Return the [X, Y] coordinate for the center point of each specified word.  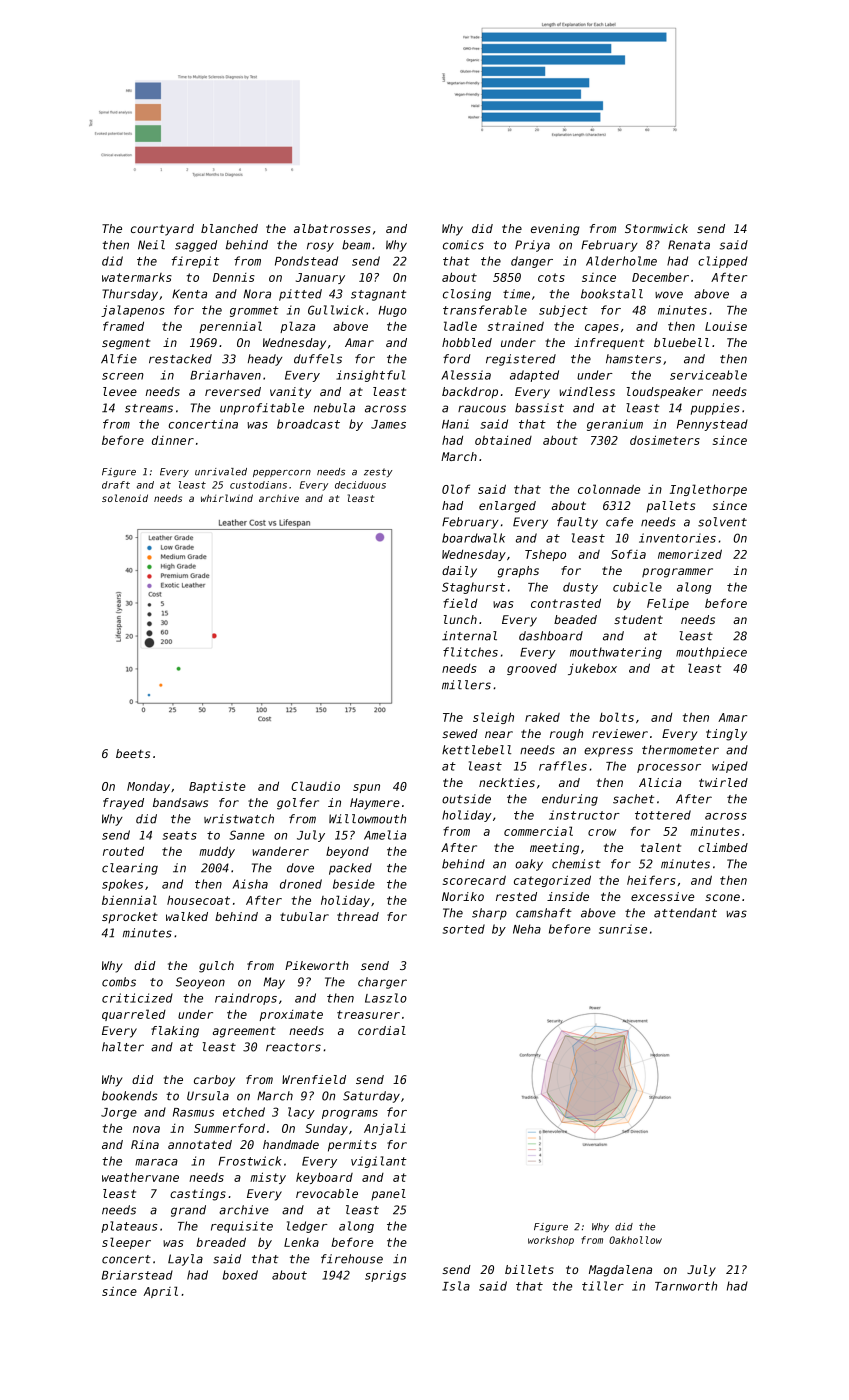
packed [350, 869]
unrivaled [221, 472]
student [638, 619]
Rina [145, 1144]
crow [602, 832]
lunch [460, 619]
